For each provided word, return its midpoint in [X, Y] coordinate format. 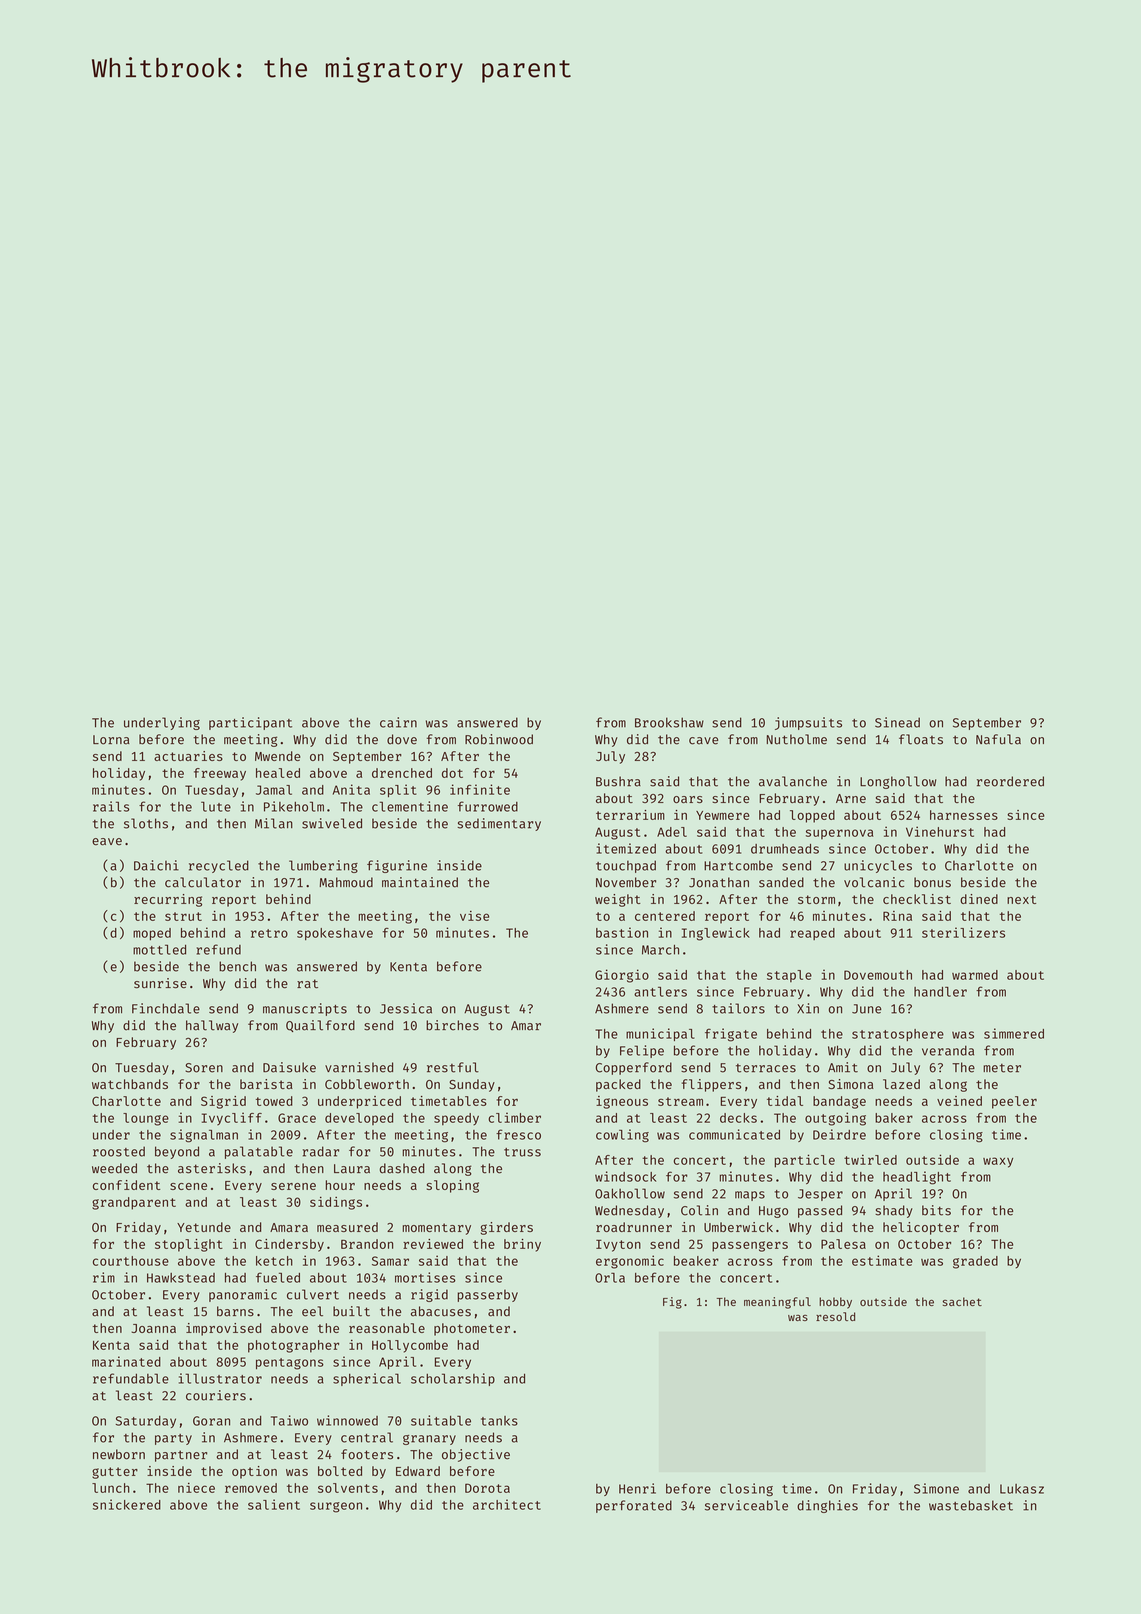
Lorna [111, 740]
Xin [808, 1008]
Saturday [146, 1422]
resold [835, 1316]
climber [514, 1117]
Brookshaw [669, 722]
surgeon [336, 1507]
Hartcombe [738, 865]
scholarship [453, 1379]
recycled [219, 866]
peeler [1014, 1102]
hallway [212, 1026]
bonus [932, 882]
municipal [660, 1034]
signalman [204, 1136]
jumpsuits [808, 723]
